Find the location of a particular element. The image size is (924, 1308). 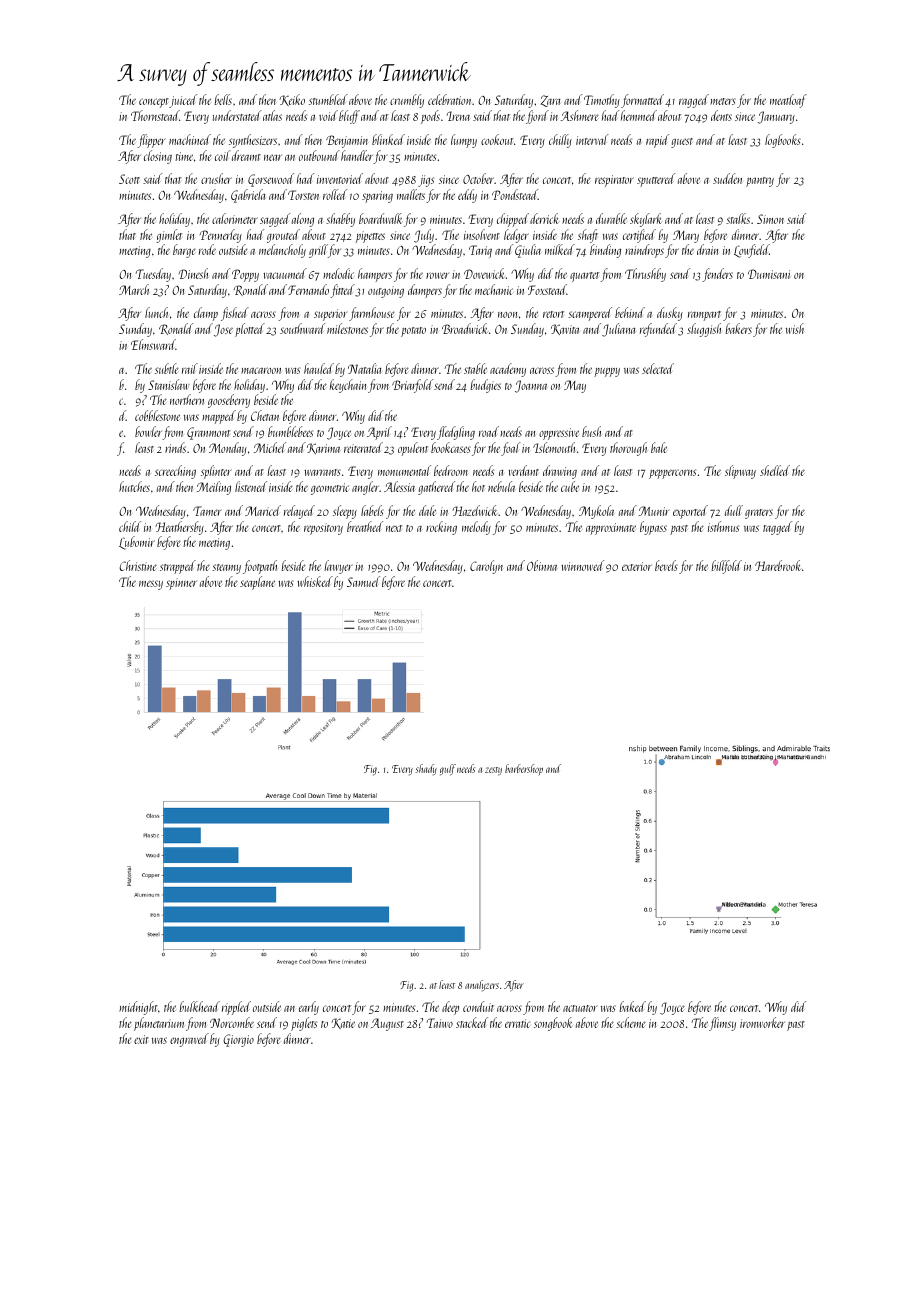

Munir is located at coordinates (654, 511).
